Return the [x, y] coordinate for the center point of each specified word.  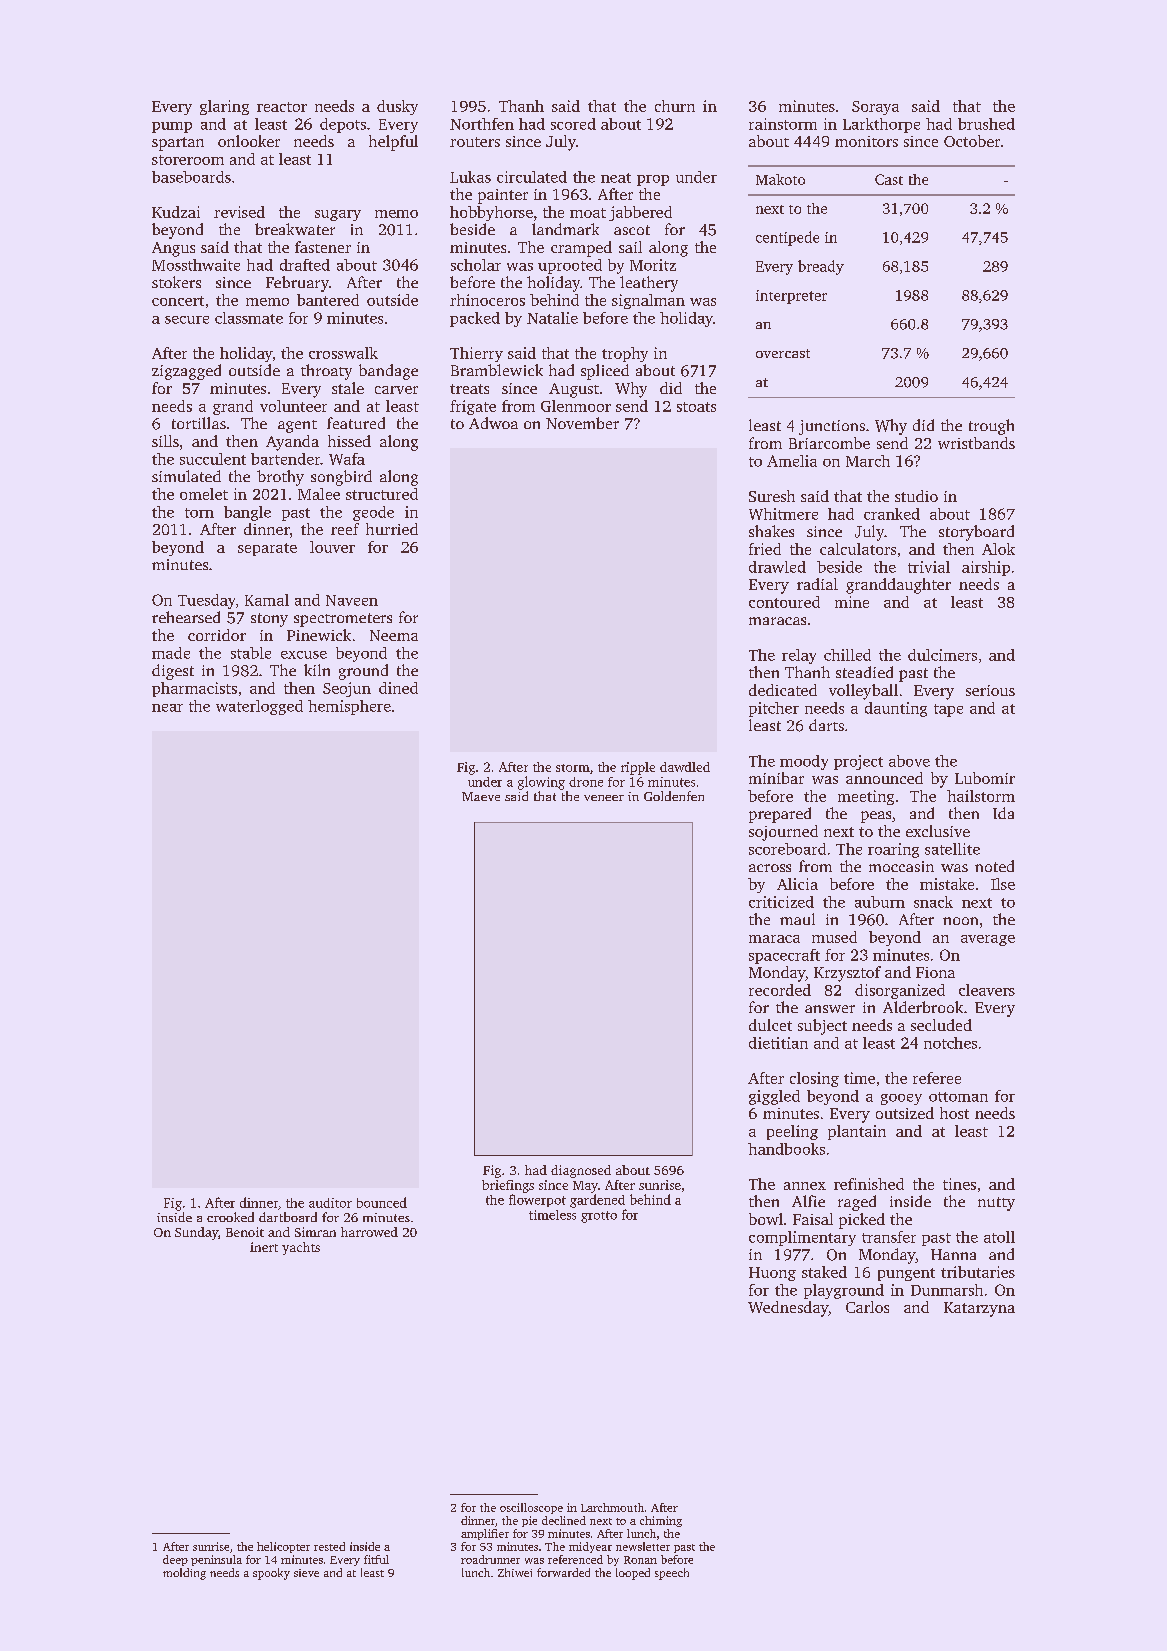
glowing [541, 783]
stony [269, 620]
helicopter [283, 1547]
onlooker [249, 141]
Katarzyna [979, 1309]
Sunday [196, 1233]
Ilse [1003, 884]
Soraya [875, 108]
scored [573, 124]
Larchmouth [612, 1507]
